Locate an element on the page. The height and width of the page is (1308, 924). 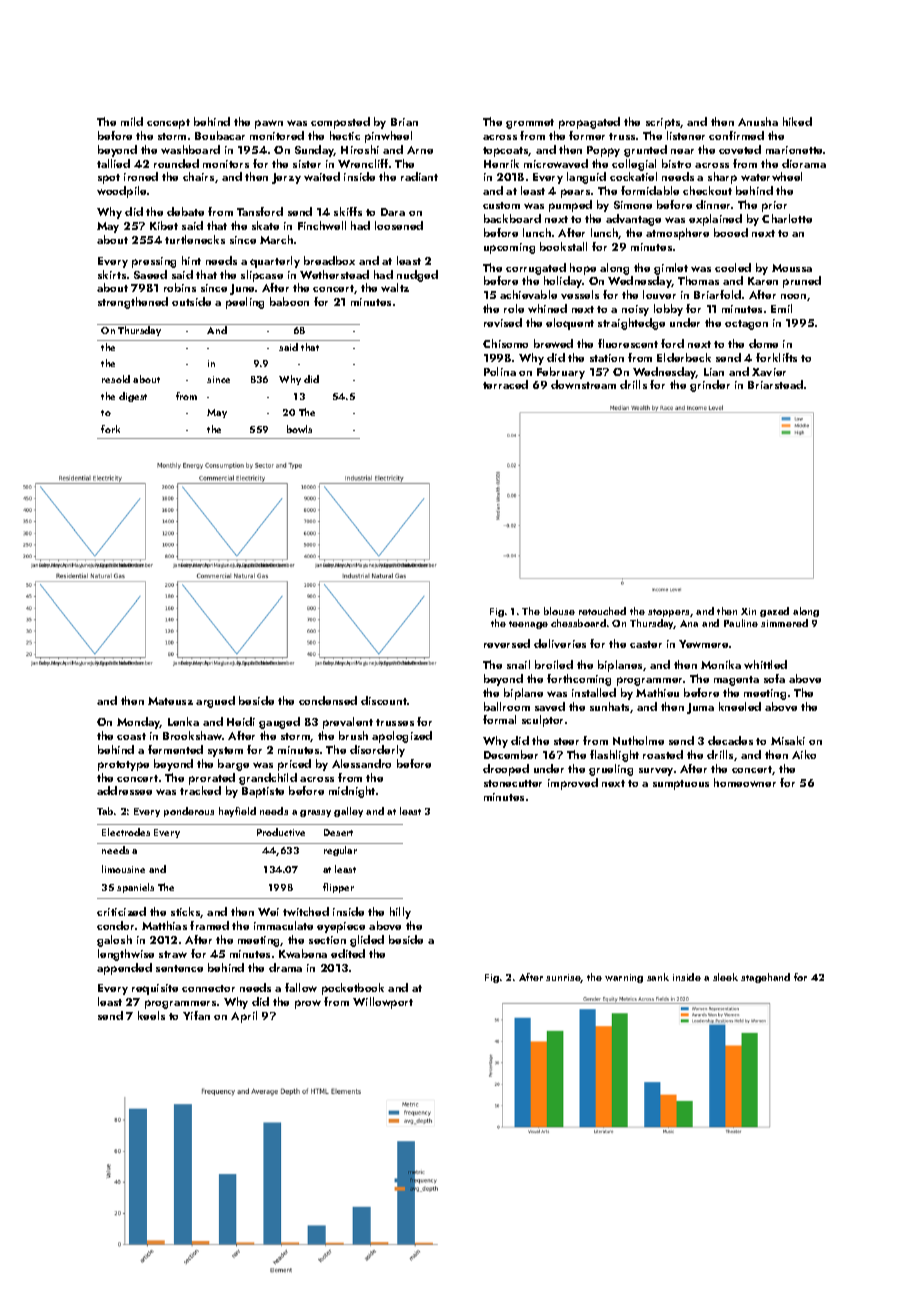
hilly is located at coordinates (400, 913).
